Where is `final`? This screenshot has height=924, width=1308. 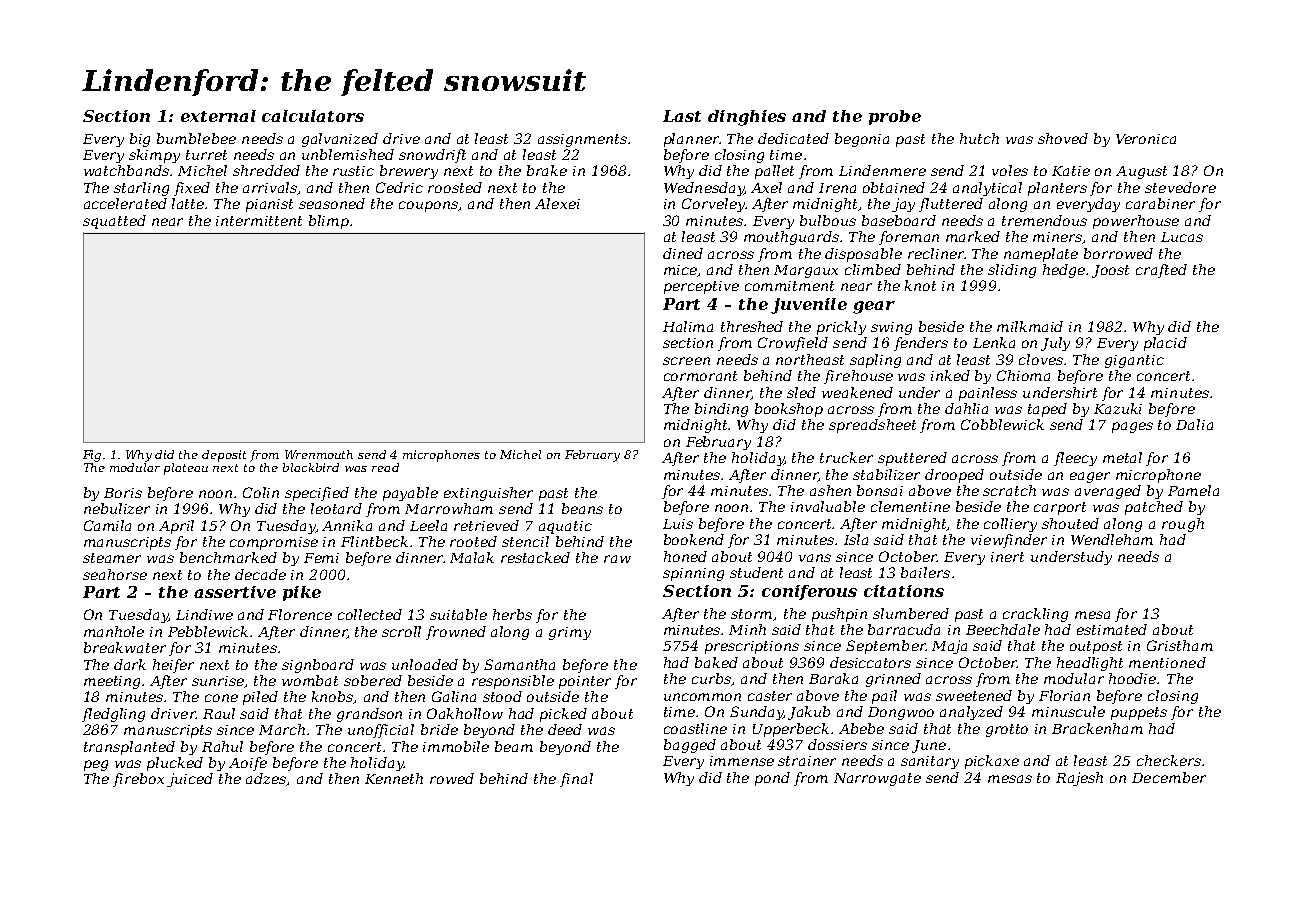
final is located at coordinates (576, 780).
